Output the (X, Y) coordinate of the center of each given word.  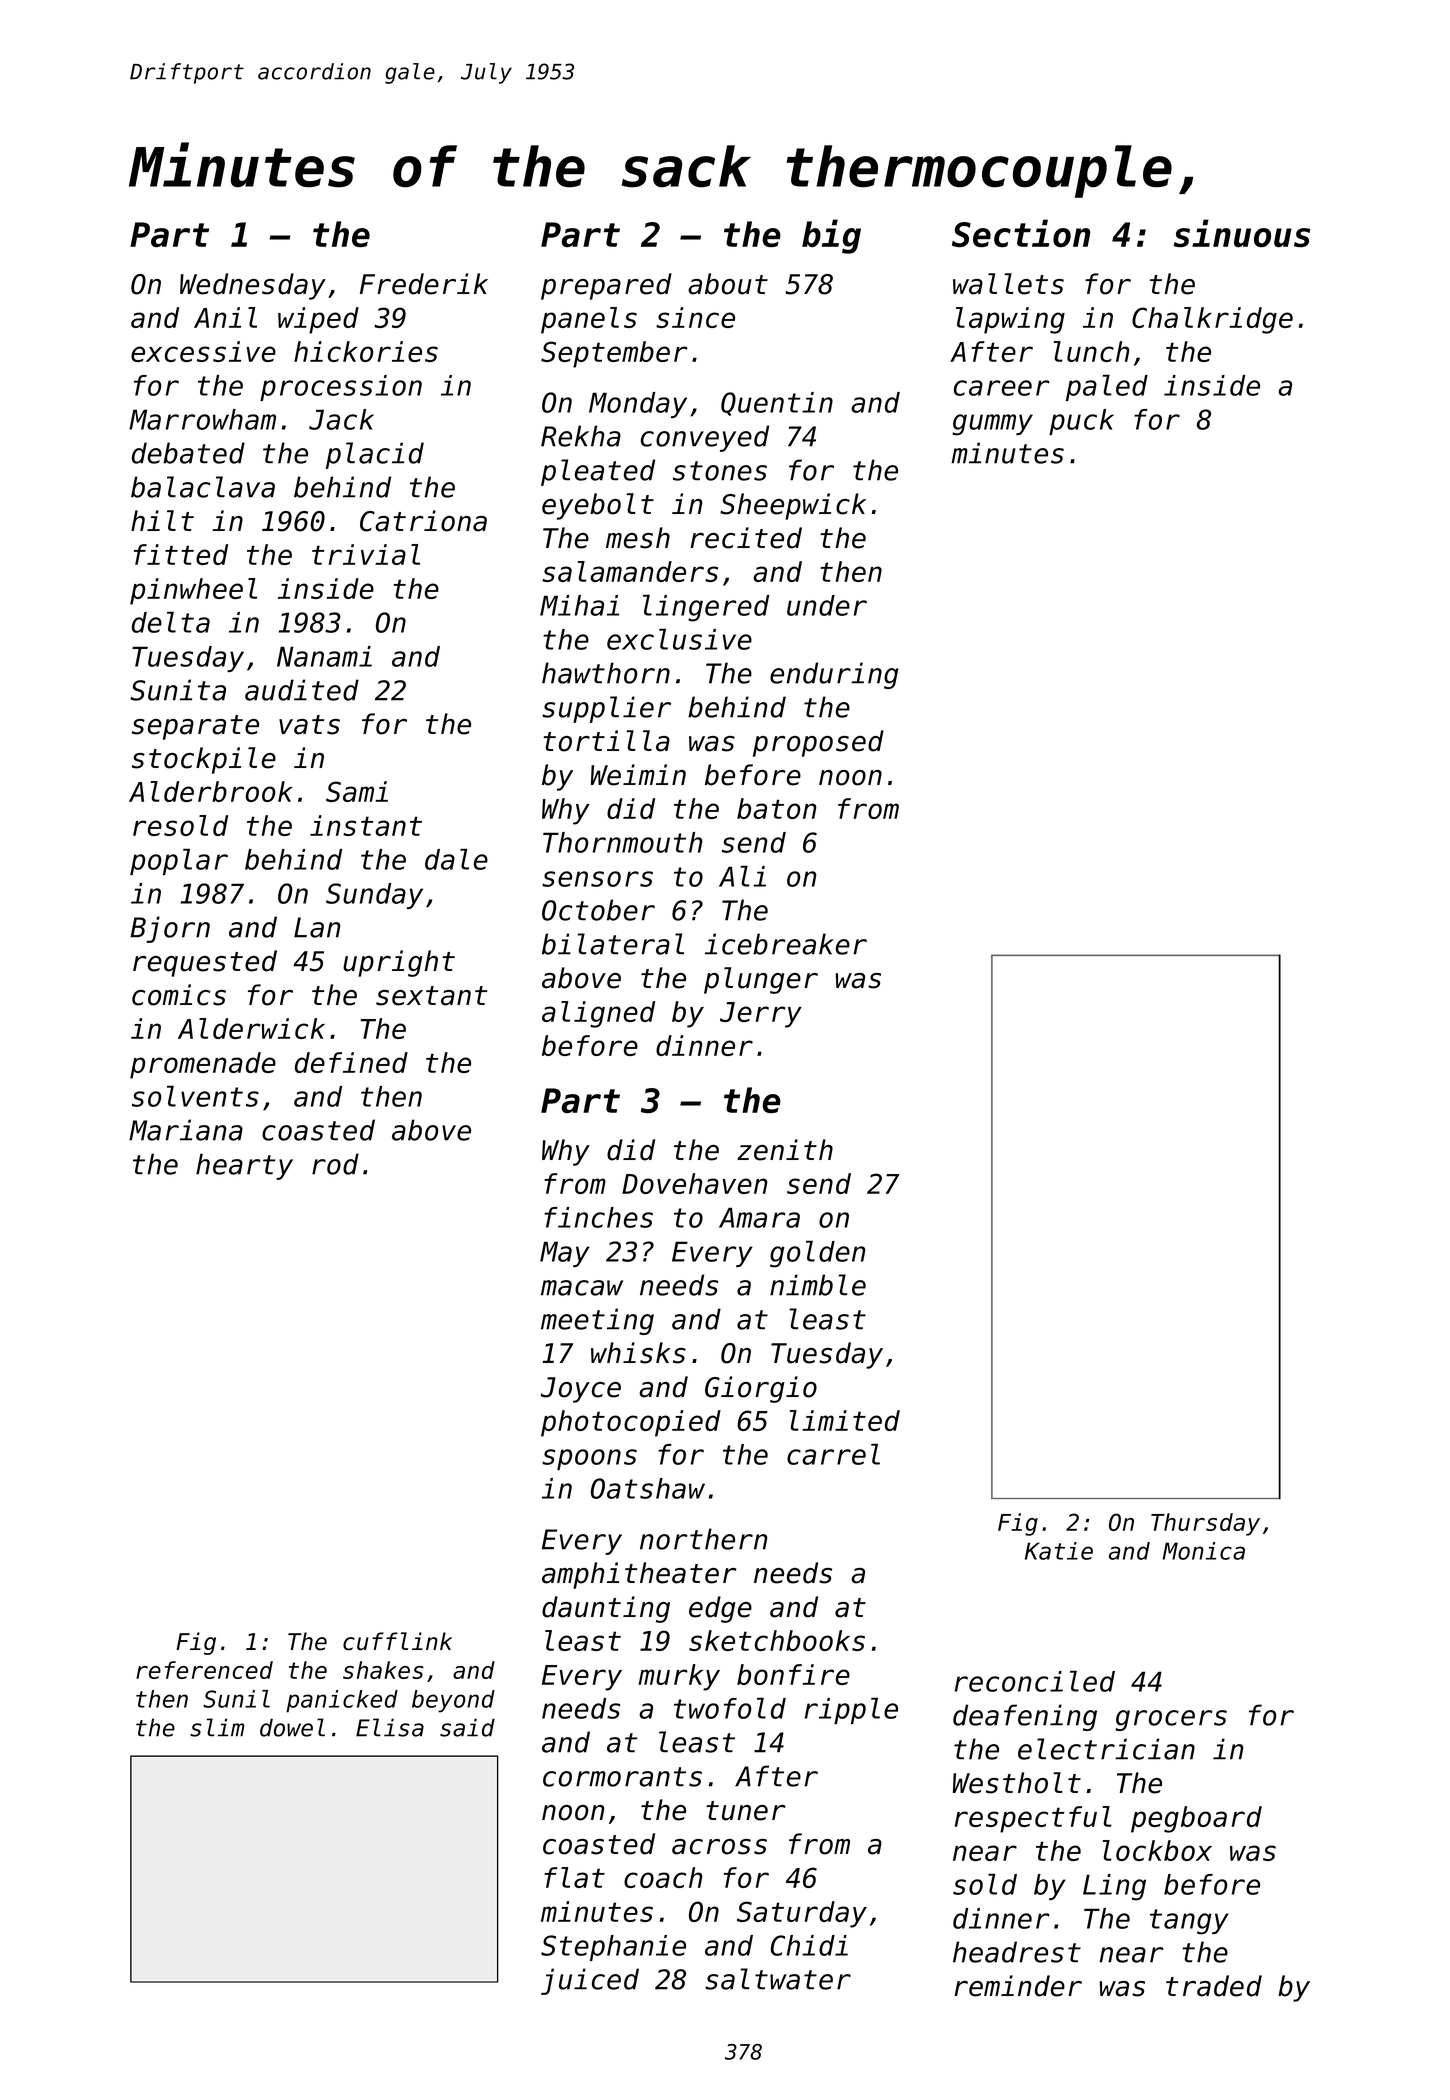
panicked (342, 1701)
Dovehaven (694, 1183)
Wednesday (253, 286)
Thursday (1205, 1524)
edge (720, 1609)
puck (1081, 422)
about (728, 284)
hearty (244, 1166)
